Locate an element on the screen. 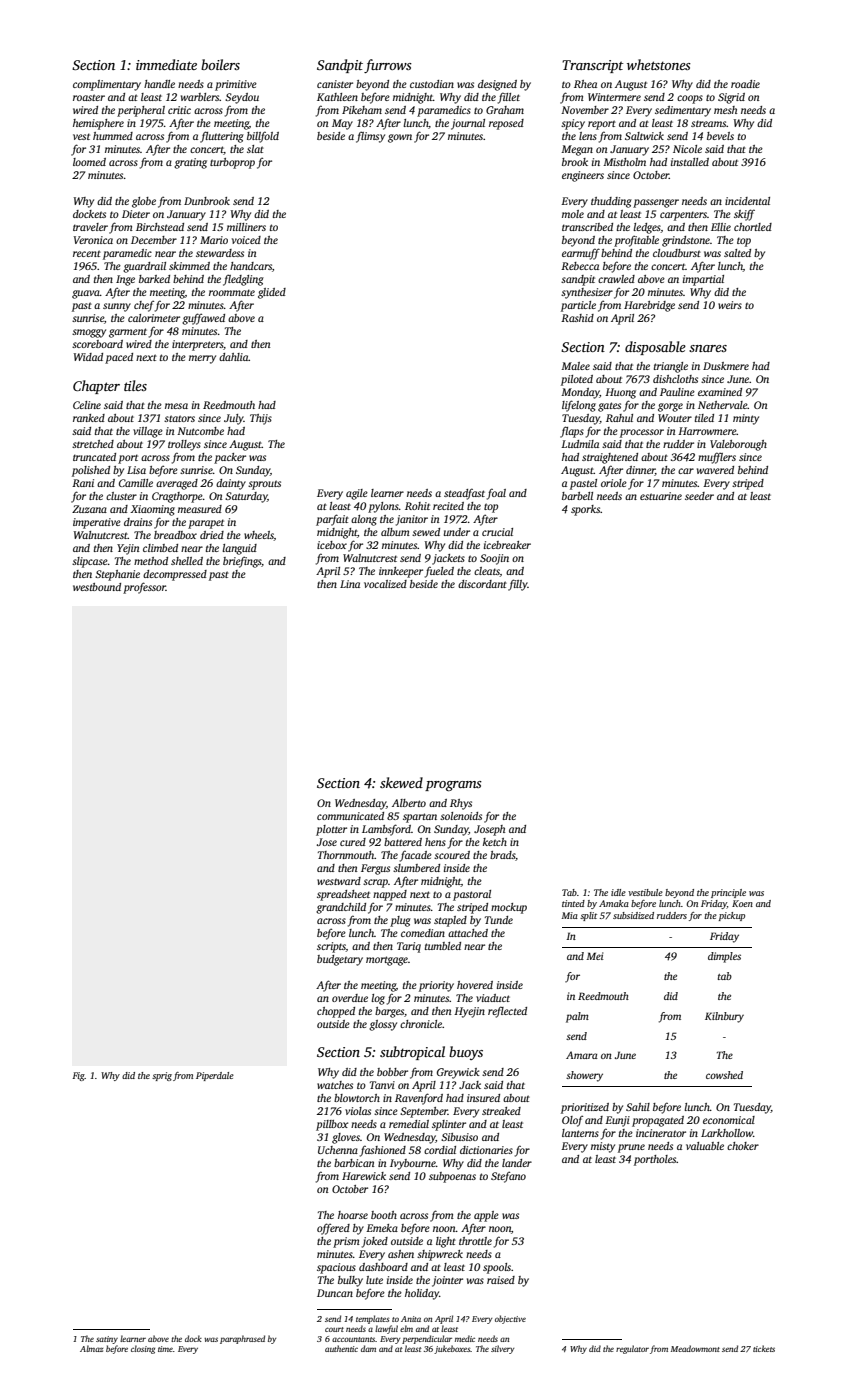 The height and width of the screenshot is (1400, 849). glided is located at coordinates (272, 293).
